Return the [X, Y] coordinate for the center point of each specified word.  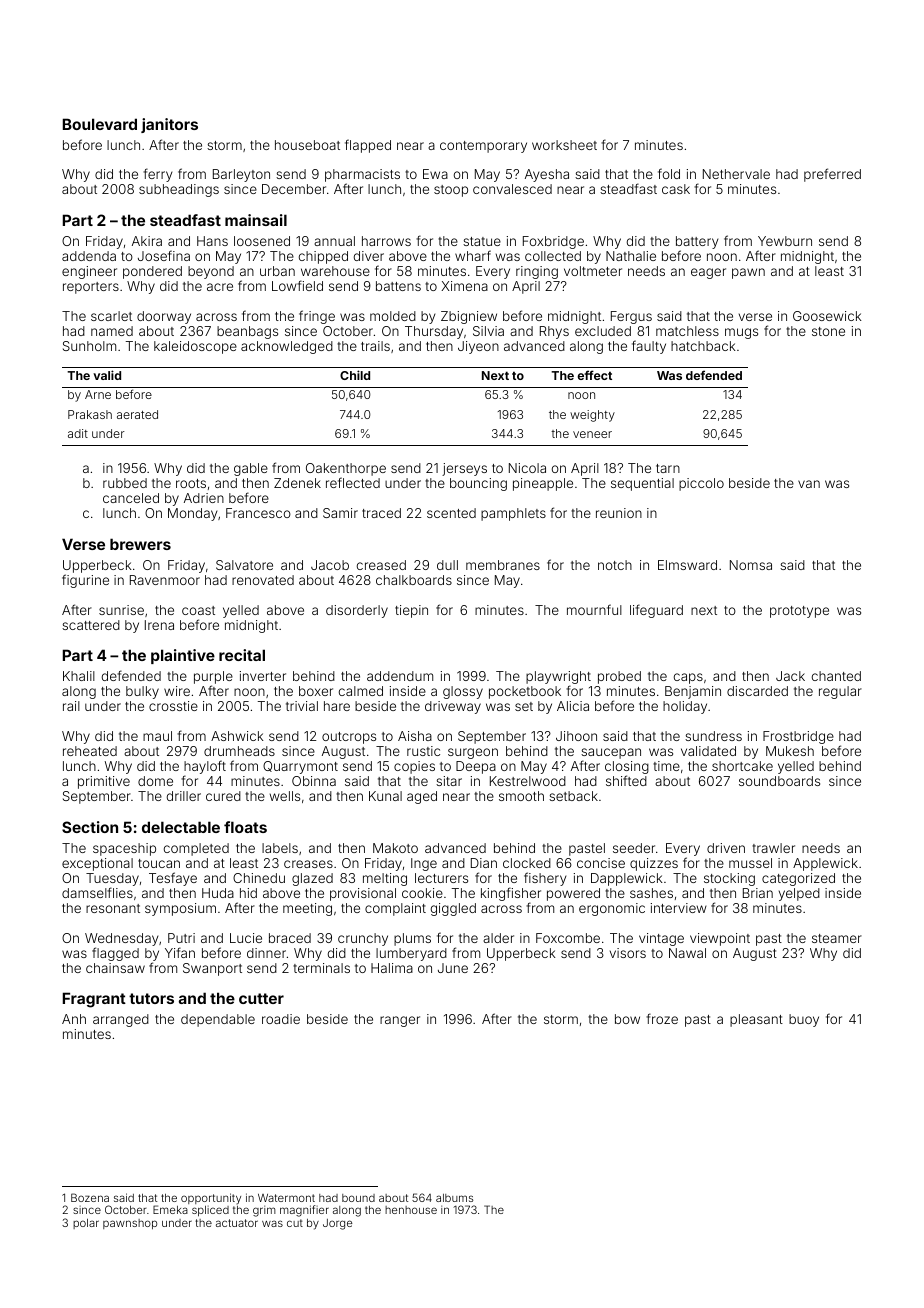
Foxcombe [568, 938]
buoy [804, 1020]
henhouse [411, 1210]
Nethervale [736, 174]
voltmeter [593, 271]
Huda [218, 893]
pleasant [756, 1020]
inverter [263, 676]
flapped [368, 146]
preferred [832, 175]
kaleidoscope [195, 347]
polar [86, 1224]
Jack [790, 676]
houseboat [307, 145]
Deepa [476, 767]
